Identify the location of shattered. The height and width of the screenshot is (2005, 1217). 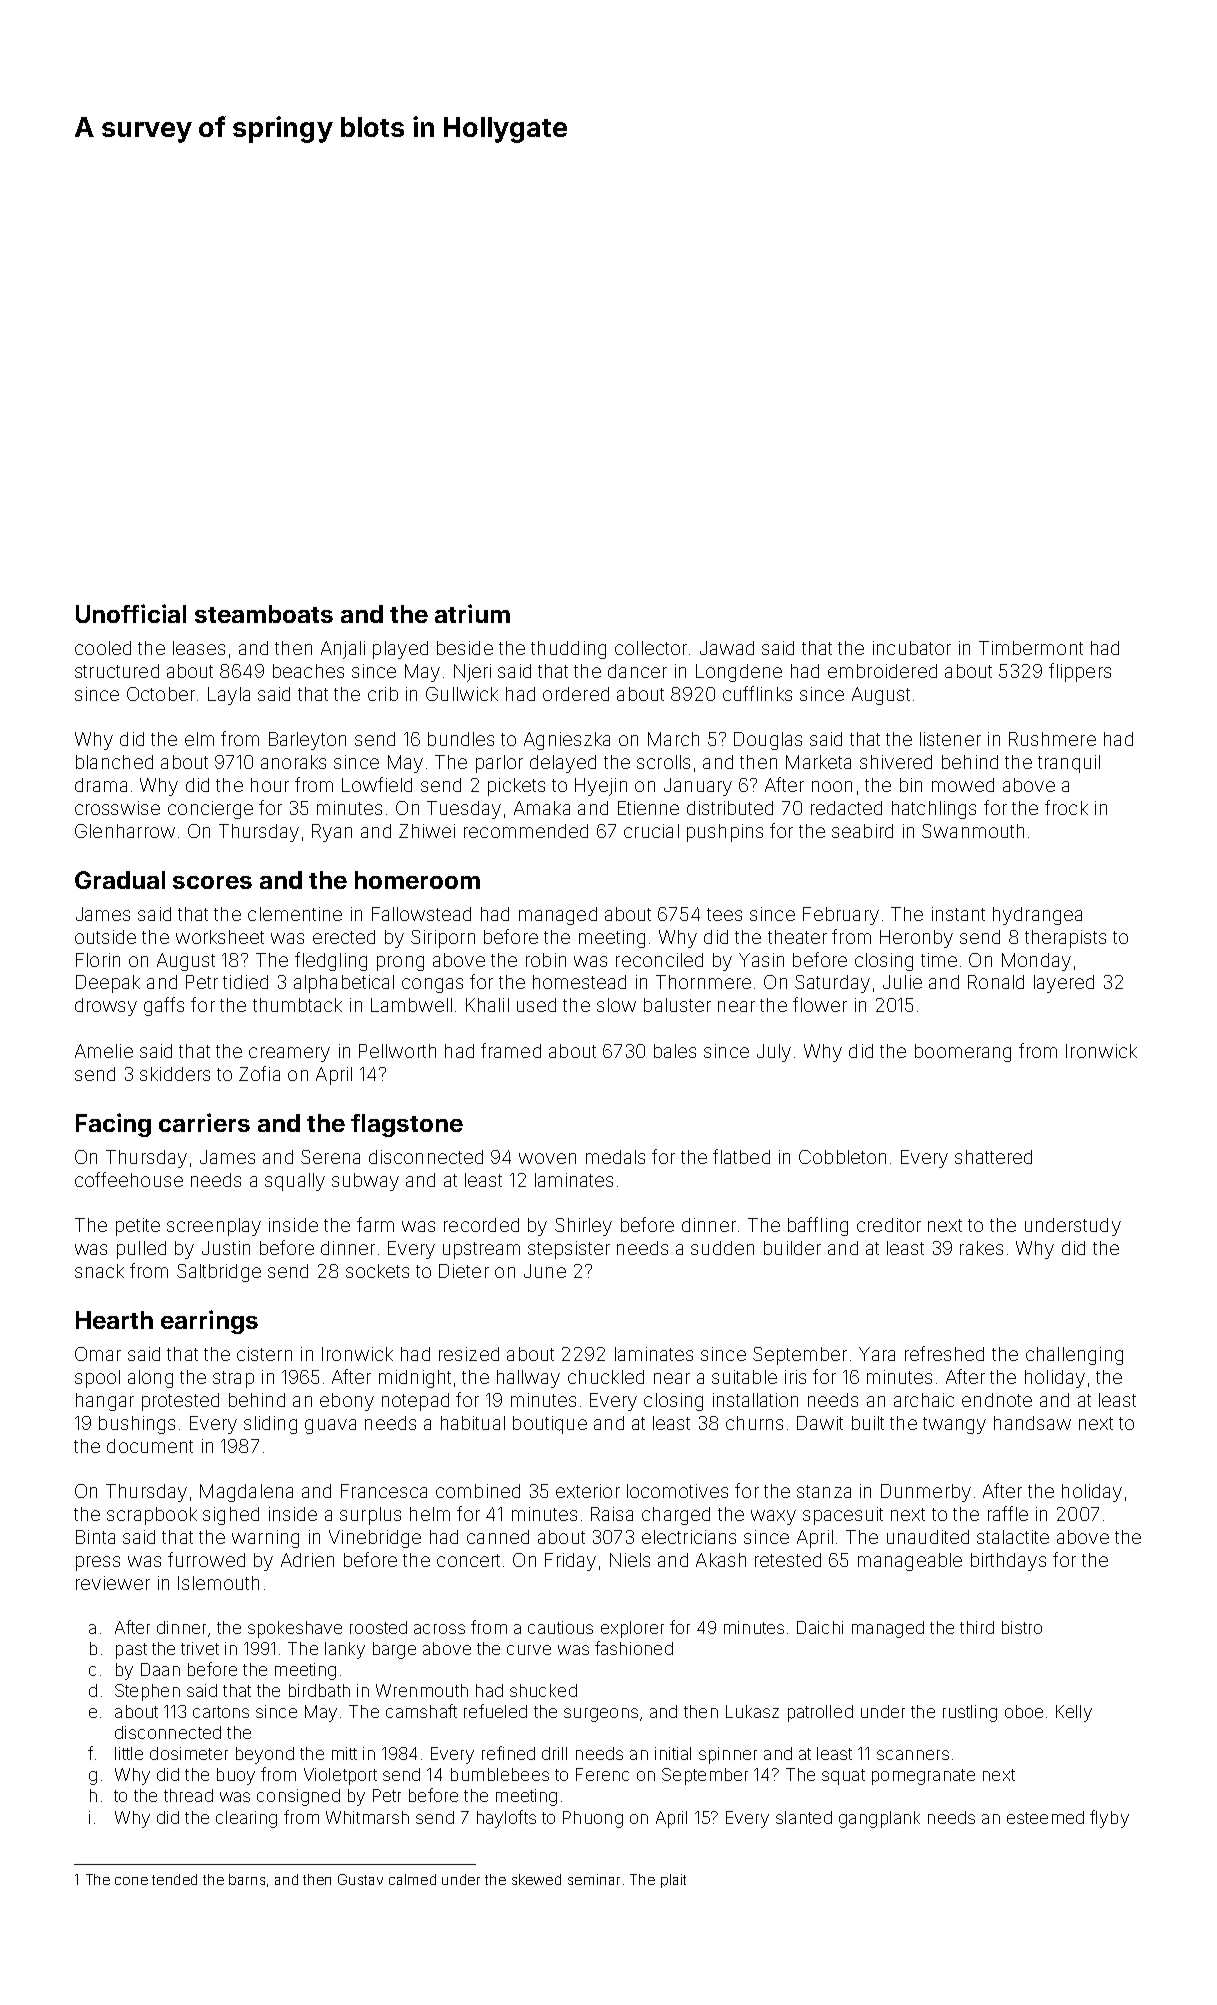
(993, 1157).
